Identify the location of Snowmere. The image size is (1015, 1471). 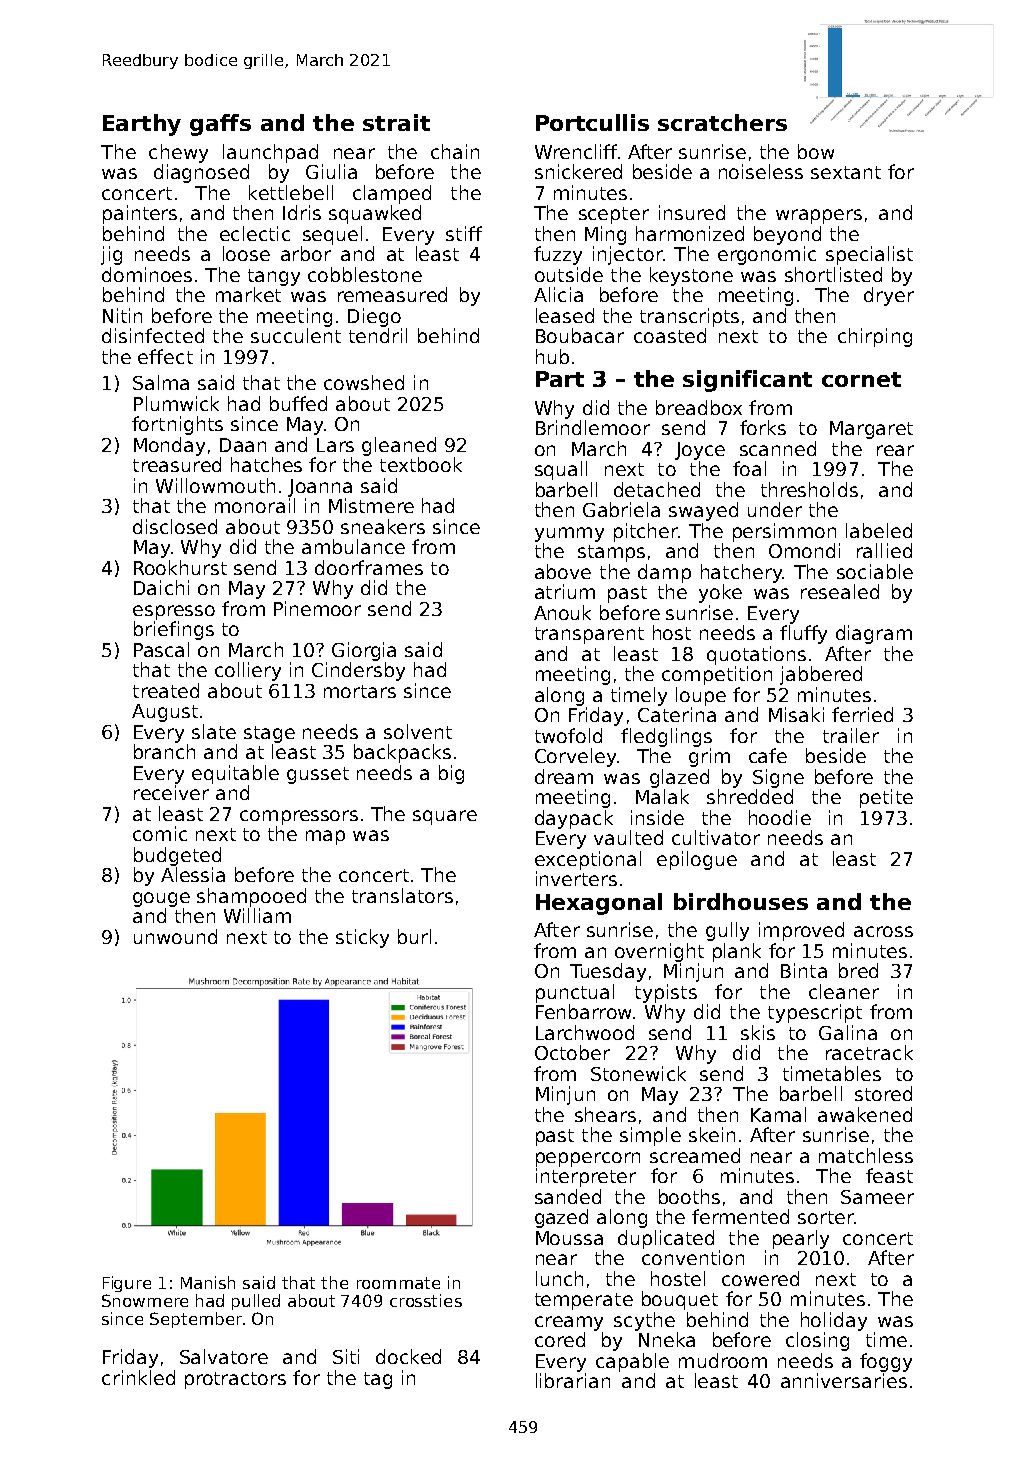
(145, 1300).
